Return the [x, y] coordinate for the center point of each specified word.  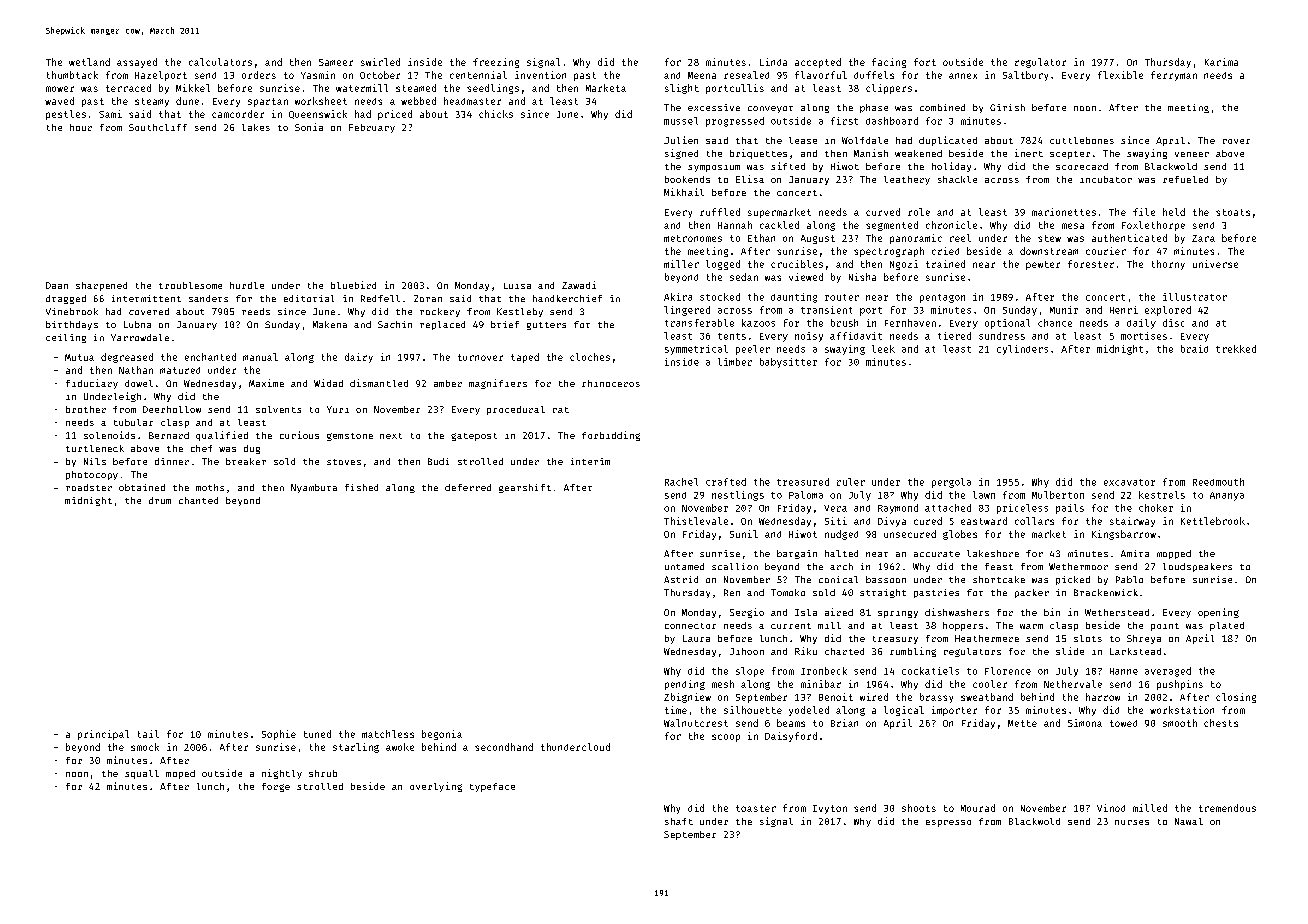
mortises [1144, 336]
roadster [89, 487]
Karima [1221, 62]
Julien [681, 140]
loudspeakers [1197, 567]
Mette [1022, 723]
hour [81, 127]
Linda [773, 62]
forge [276, 787]
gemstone [350, 437]
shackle [957, 179]
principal [103, 735]
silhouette [753, 710]
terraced [128, 88]
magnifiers [498, 384]
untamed [684, 566]
